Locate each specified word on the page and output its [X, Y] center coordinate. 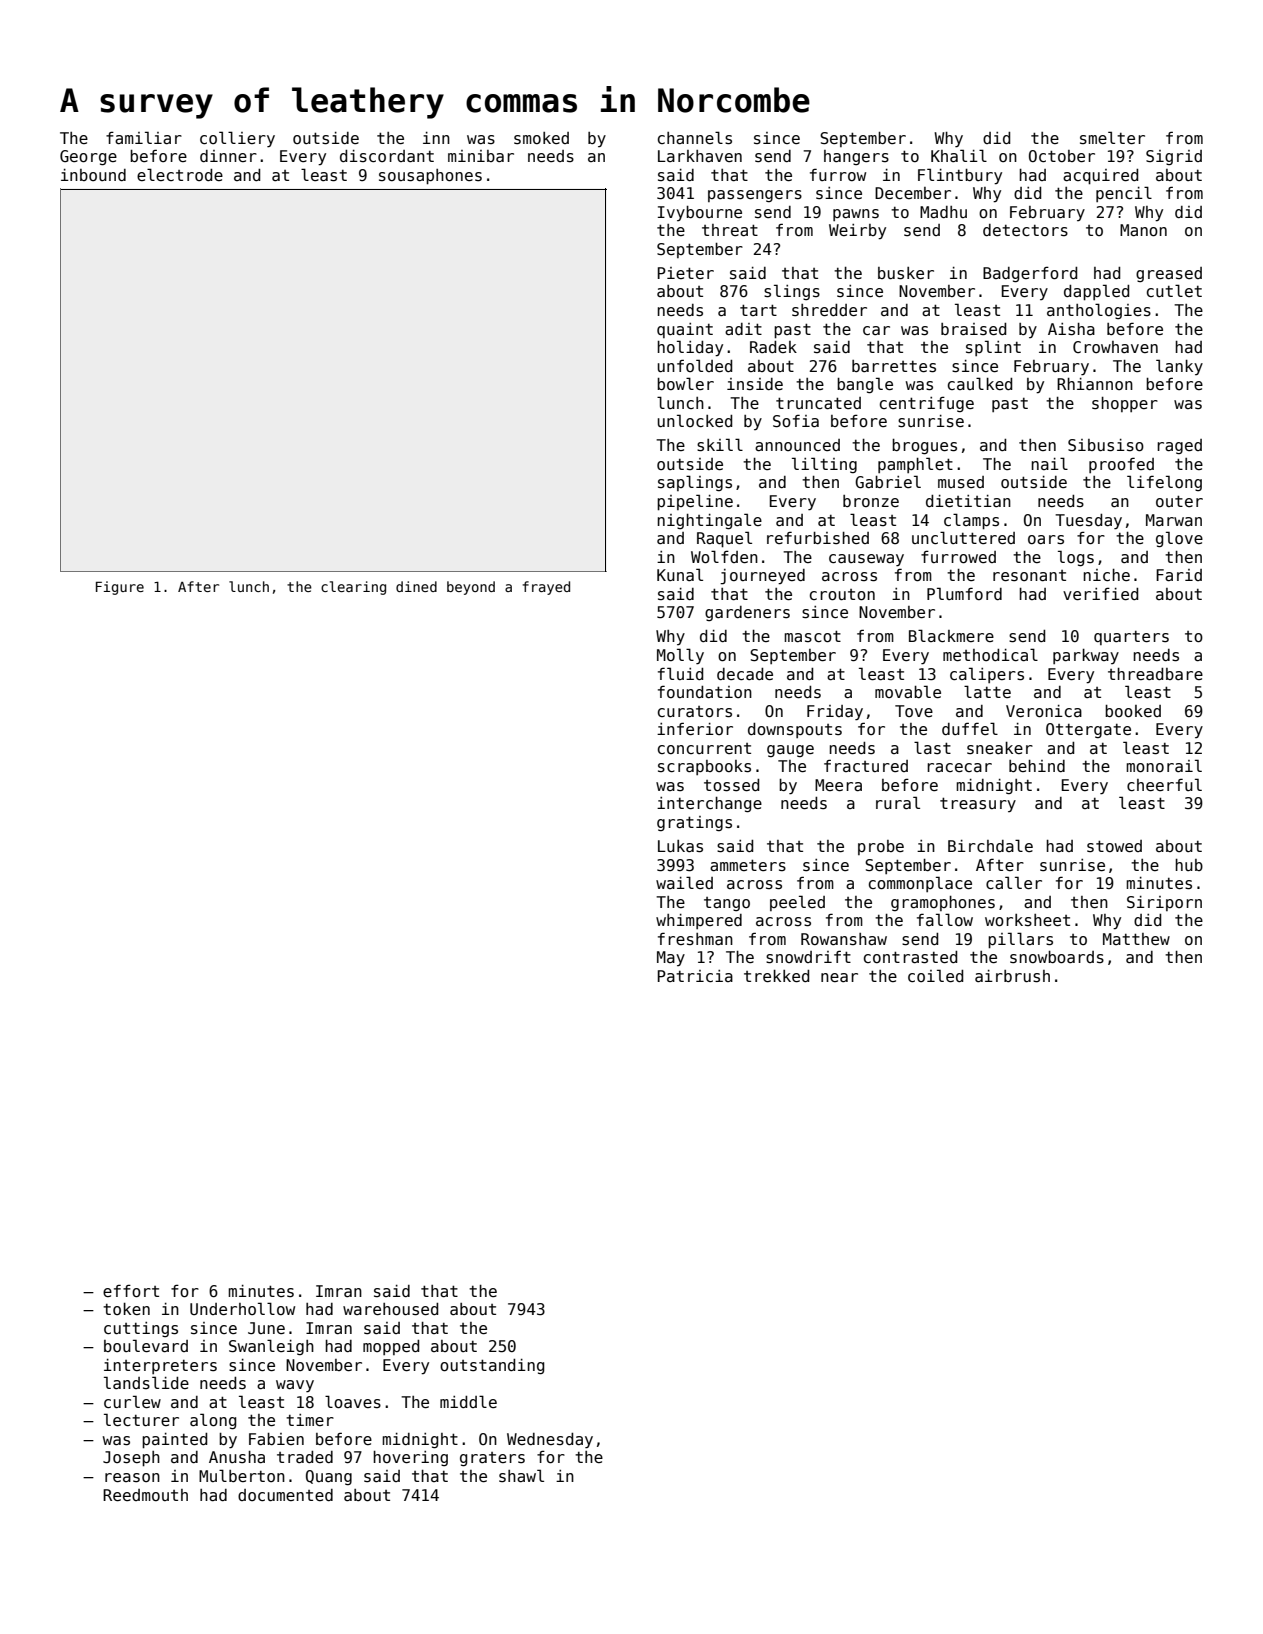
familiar [144, 137]
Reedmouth [145, 1495]
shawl [521, 1476]
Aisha [1071, 329]
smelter [1112, 137]
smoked [541, 138]
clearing [353, 588]
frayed [546, 588]
